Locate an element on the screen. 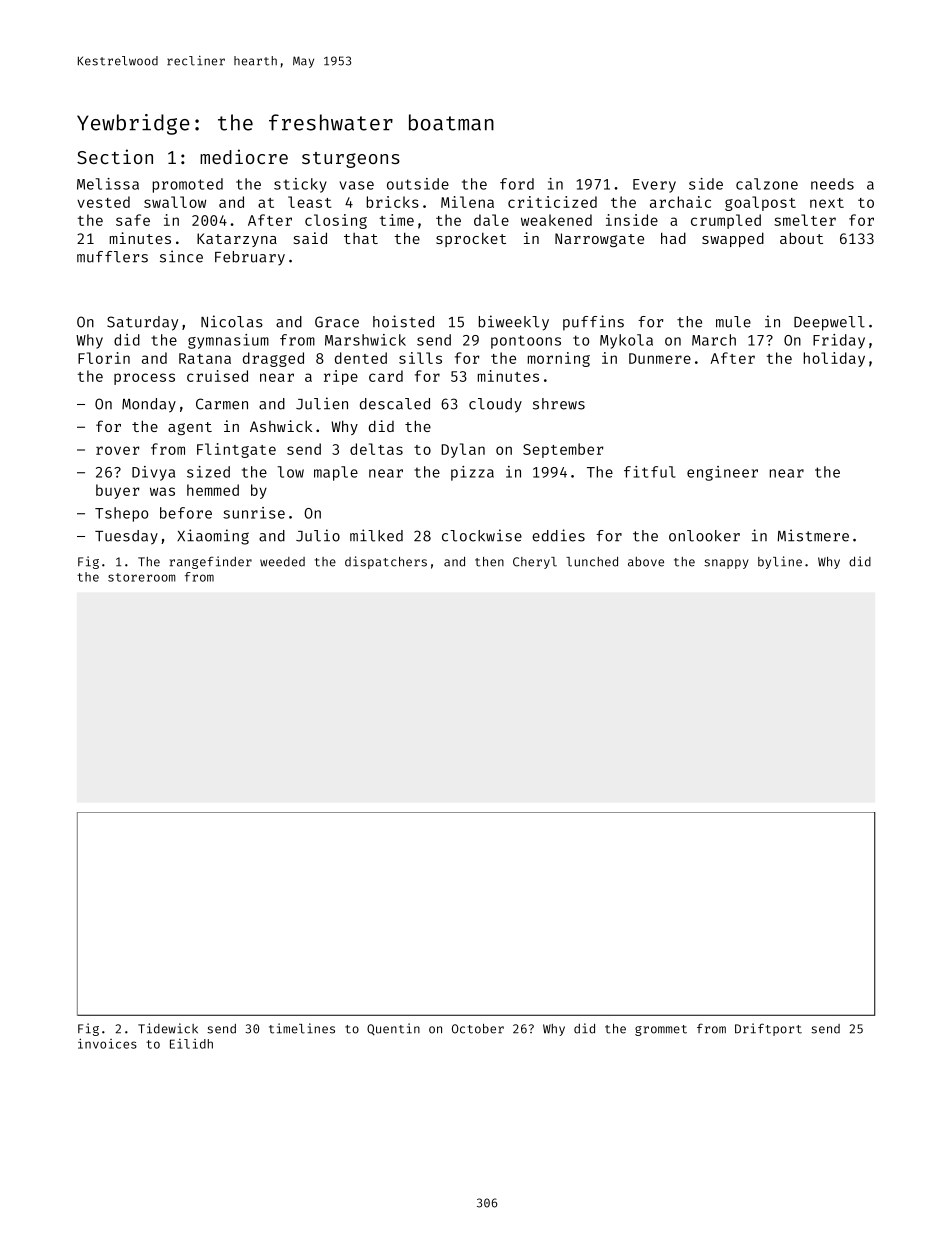 This screenshot has height=1233, width=952. Tidewick is located at coordinates (168, 1028).
